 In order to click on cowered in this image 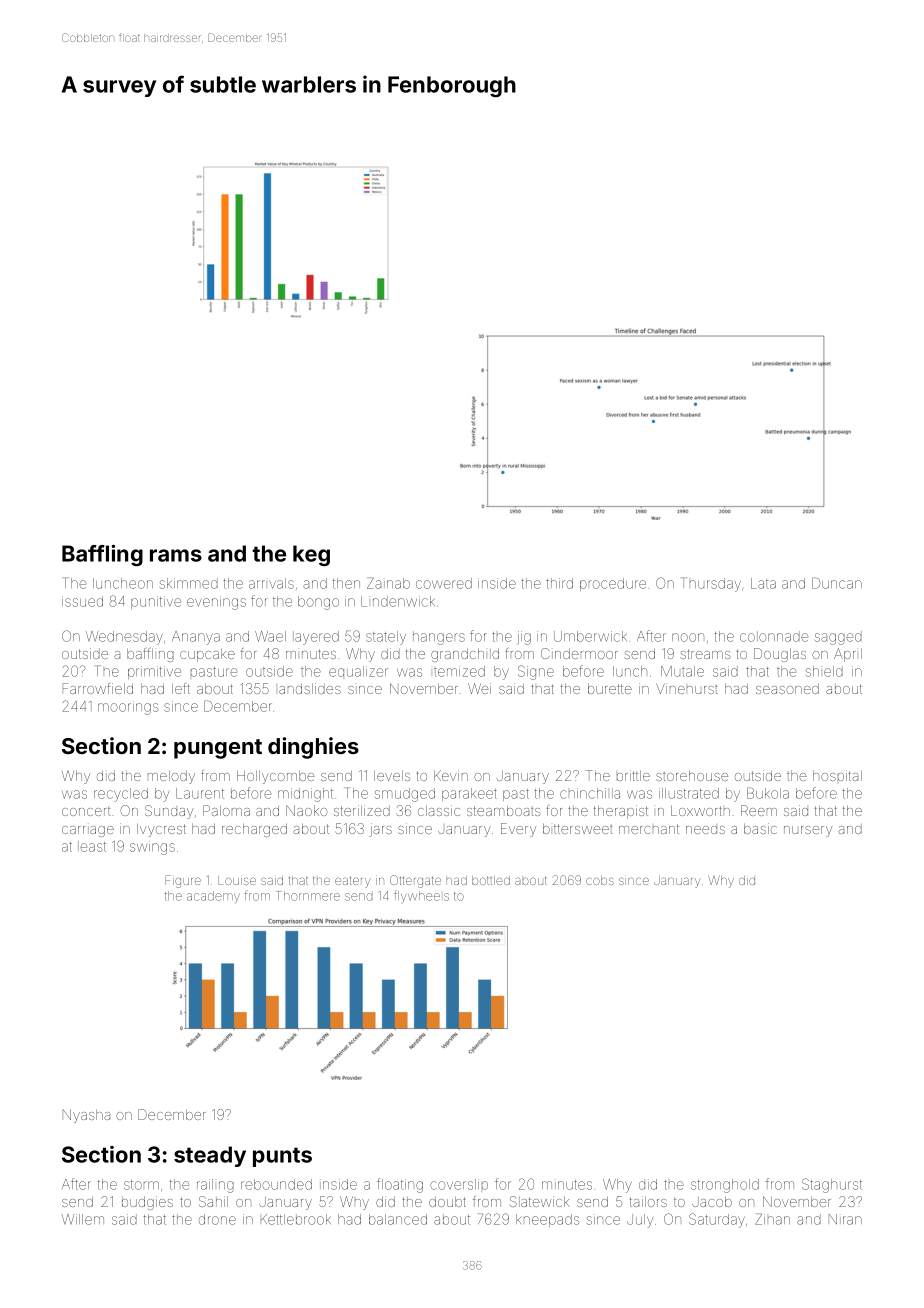, I will do `click(444, 583)`.
